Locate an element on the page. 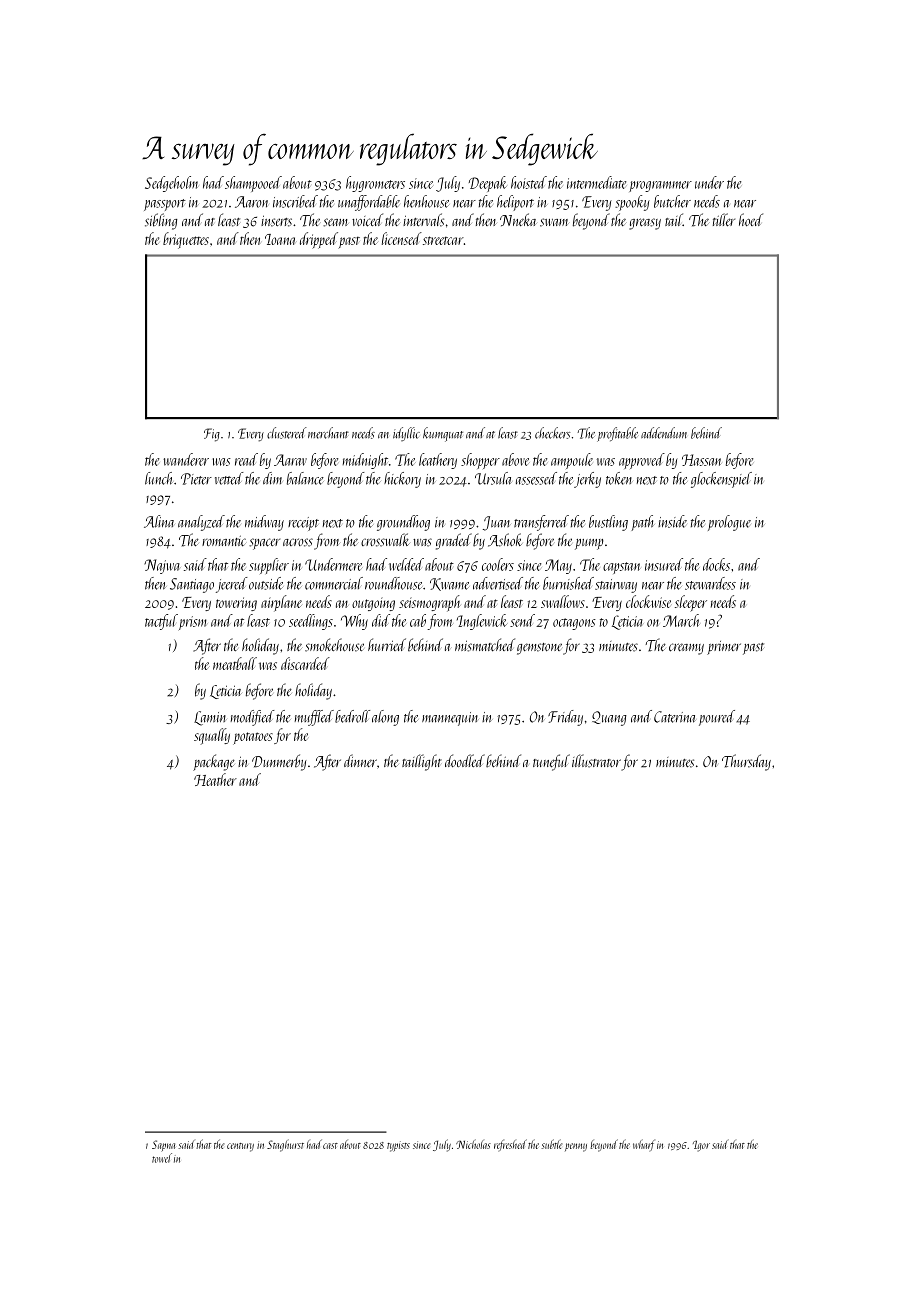 The height and width of the image is (1311, 924). subtle is located at coordinates (551, 1144).
